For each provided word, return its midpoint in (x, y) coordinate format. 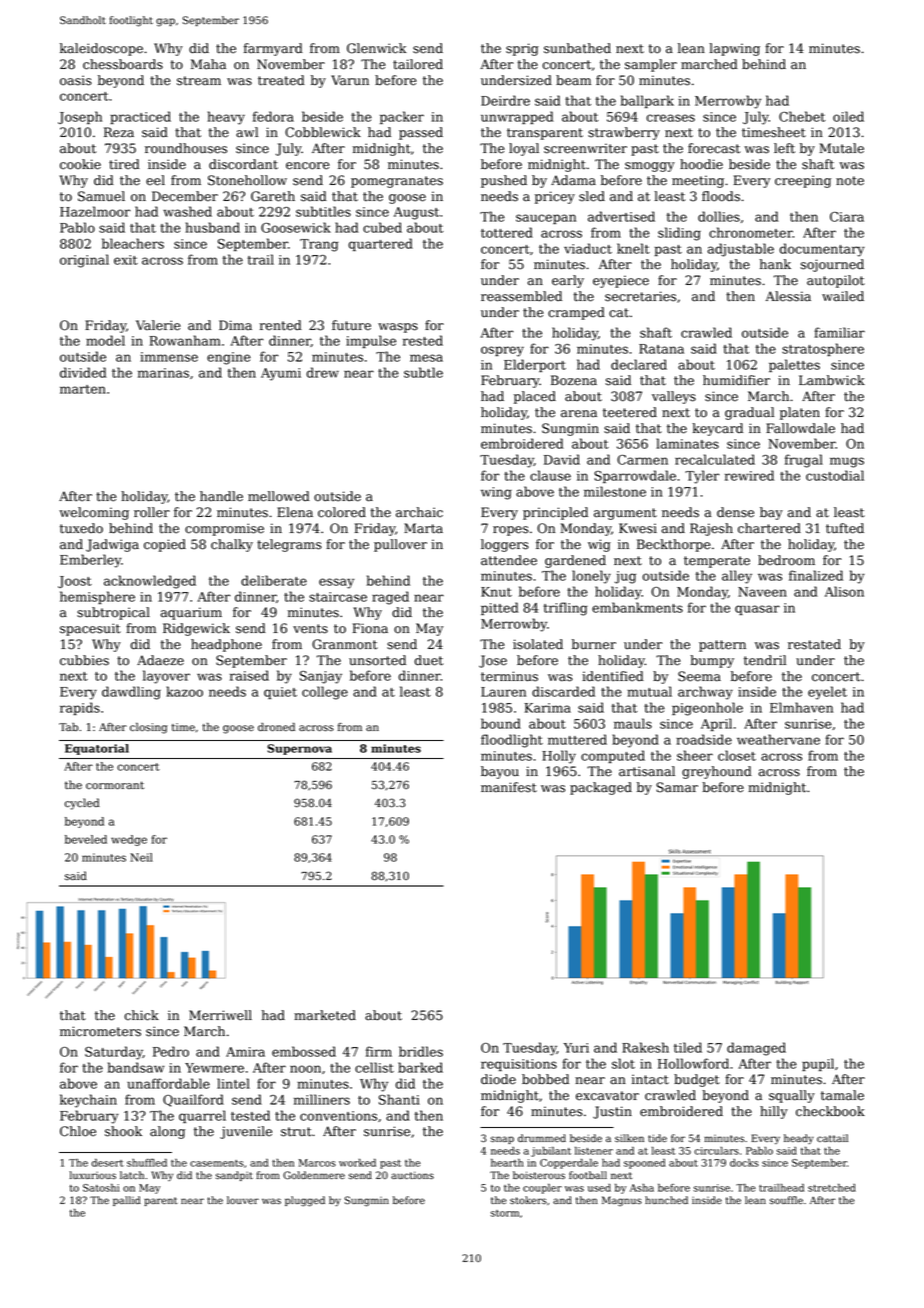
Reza (119, 132)
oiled (848, 116)
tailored (418, 64)
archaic (419, 512)
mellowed (279, 496)
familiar (839, 332)
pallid (127, 1201)
